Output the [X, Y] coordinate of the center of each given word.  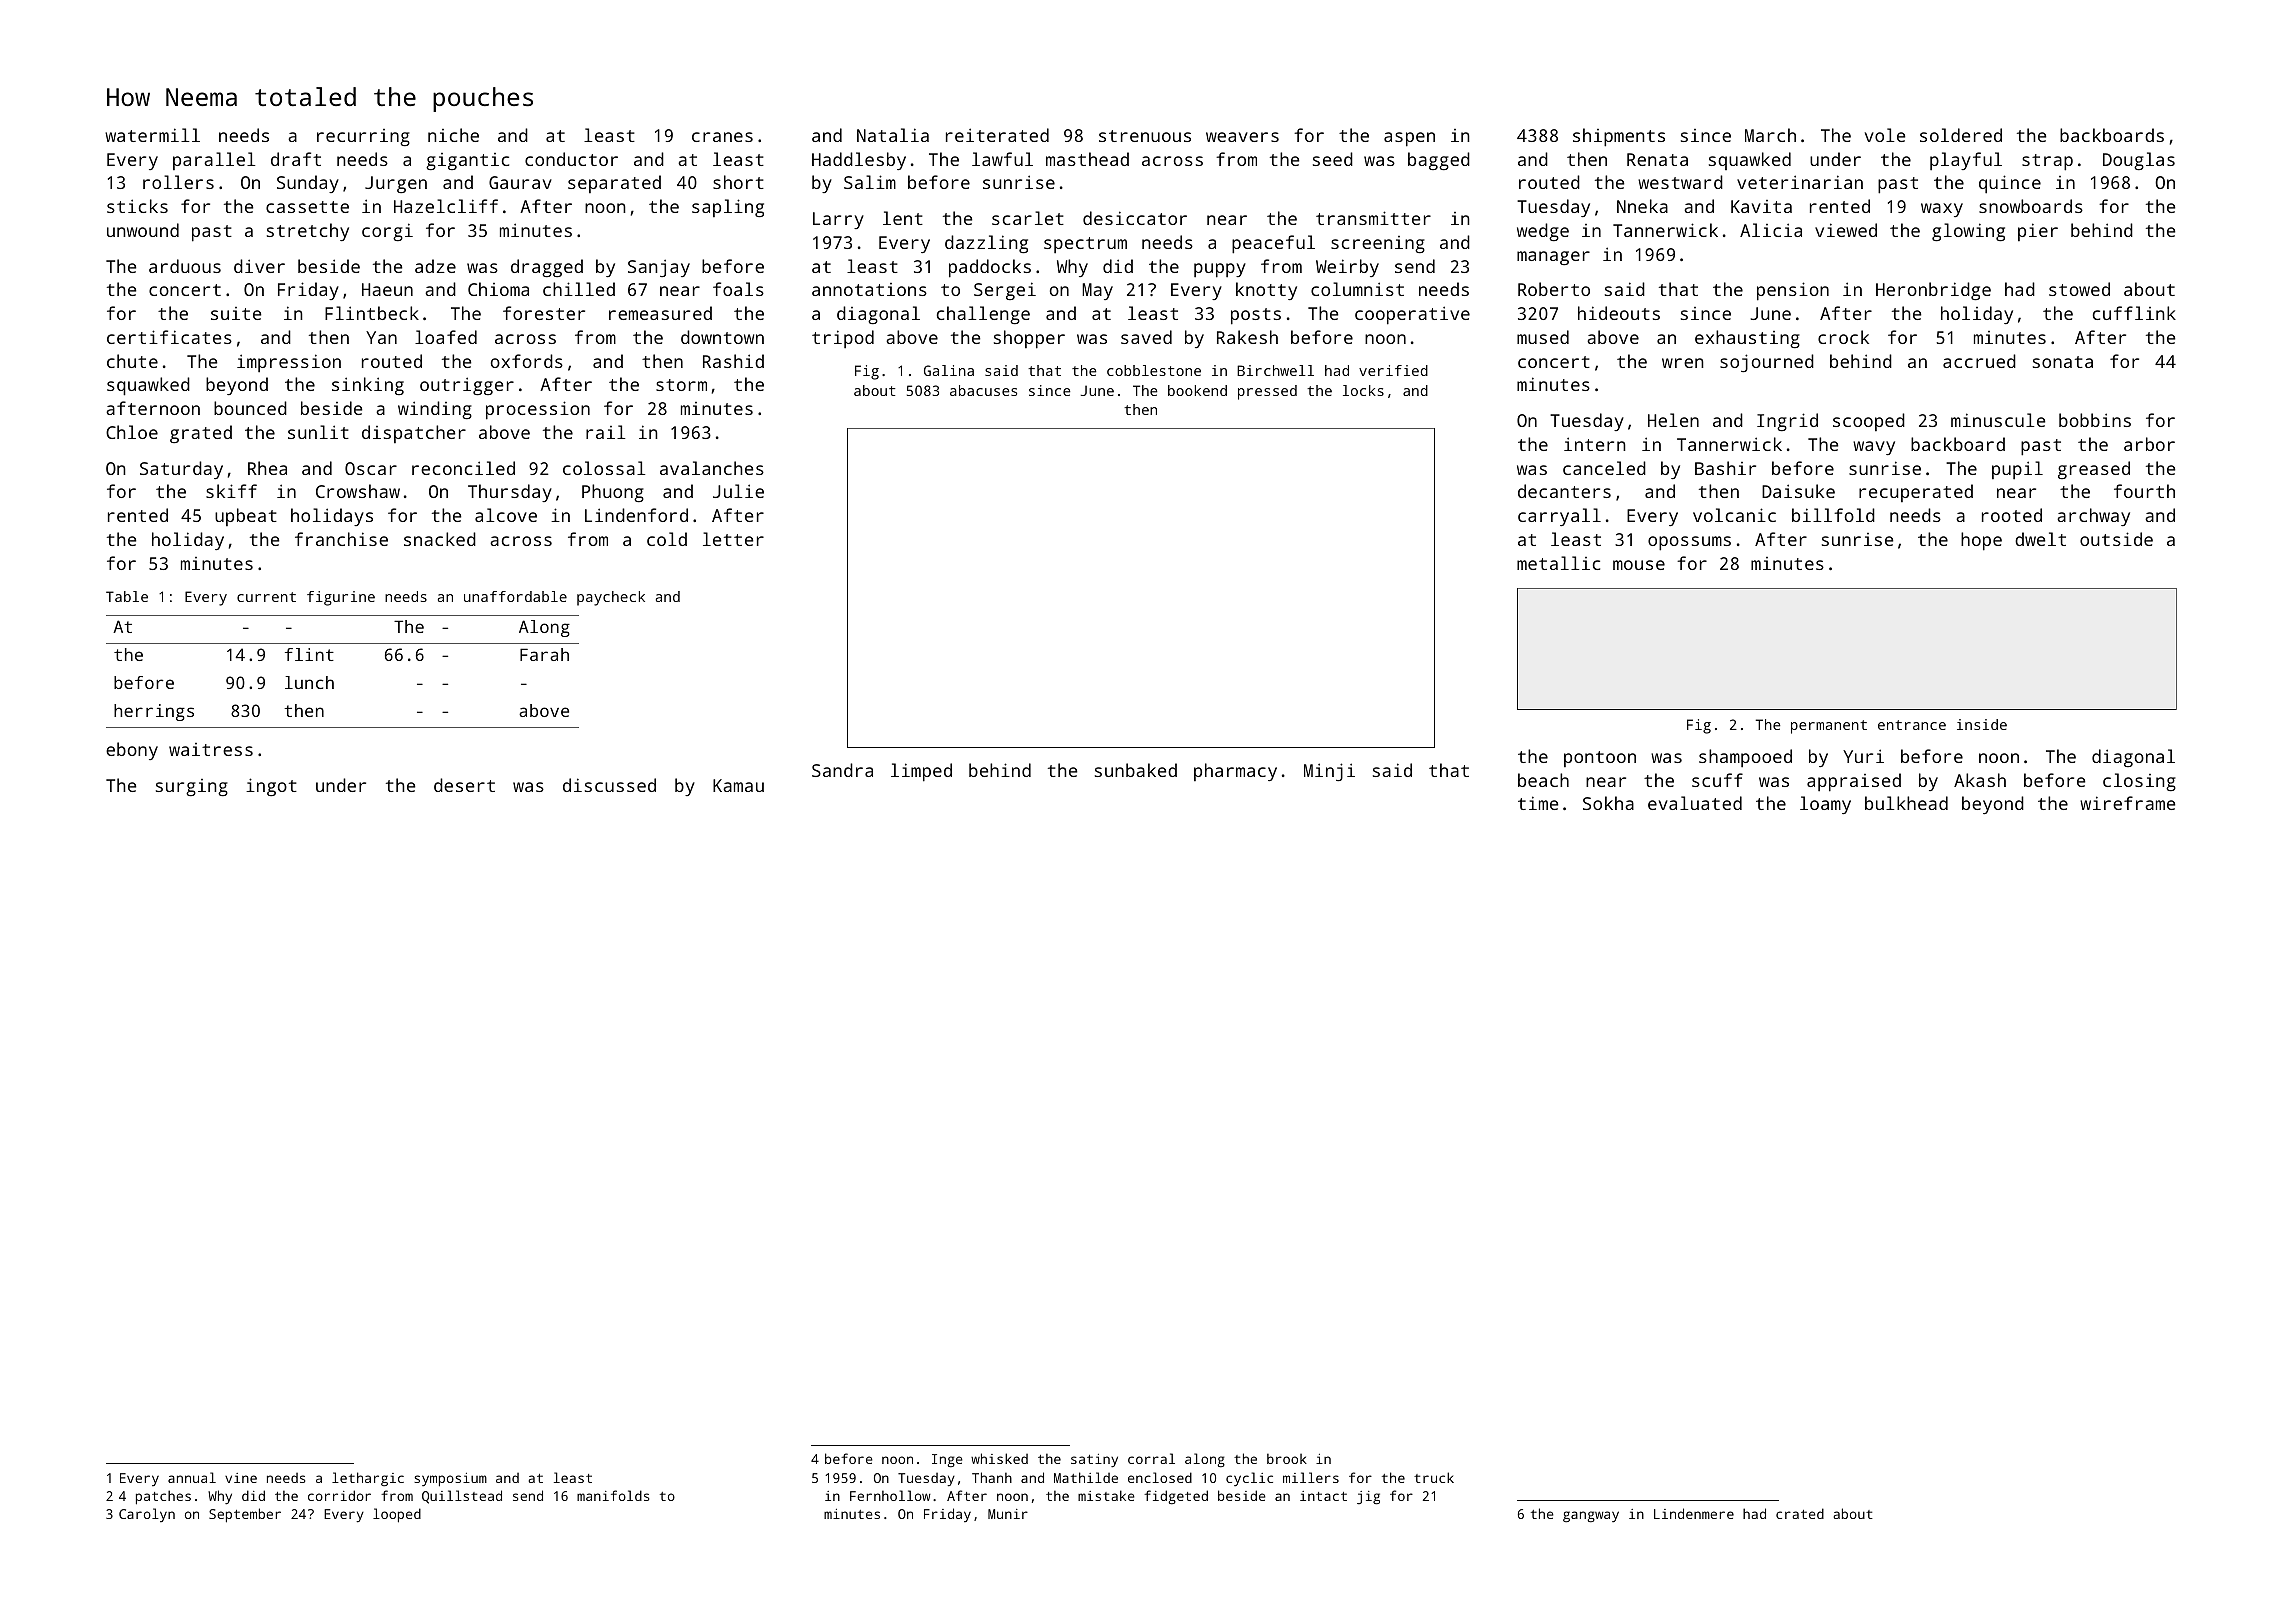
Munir [1008, 1514]
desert [464, 785]
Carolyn [147, 1515]
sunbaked [1136, 770]
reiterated [997, 135]
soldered [1961, 135]
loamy [1825, 805]
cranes [722, 137]
